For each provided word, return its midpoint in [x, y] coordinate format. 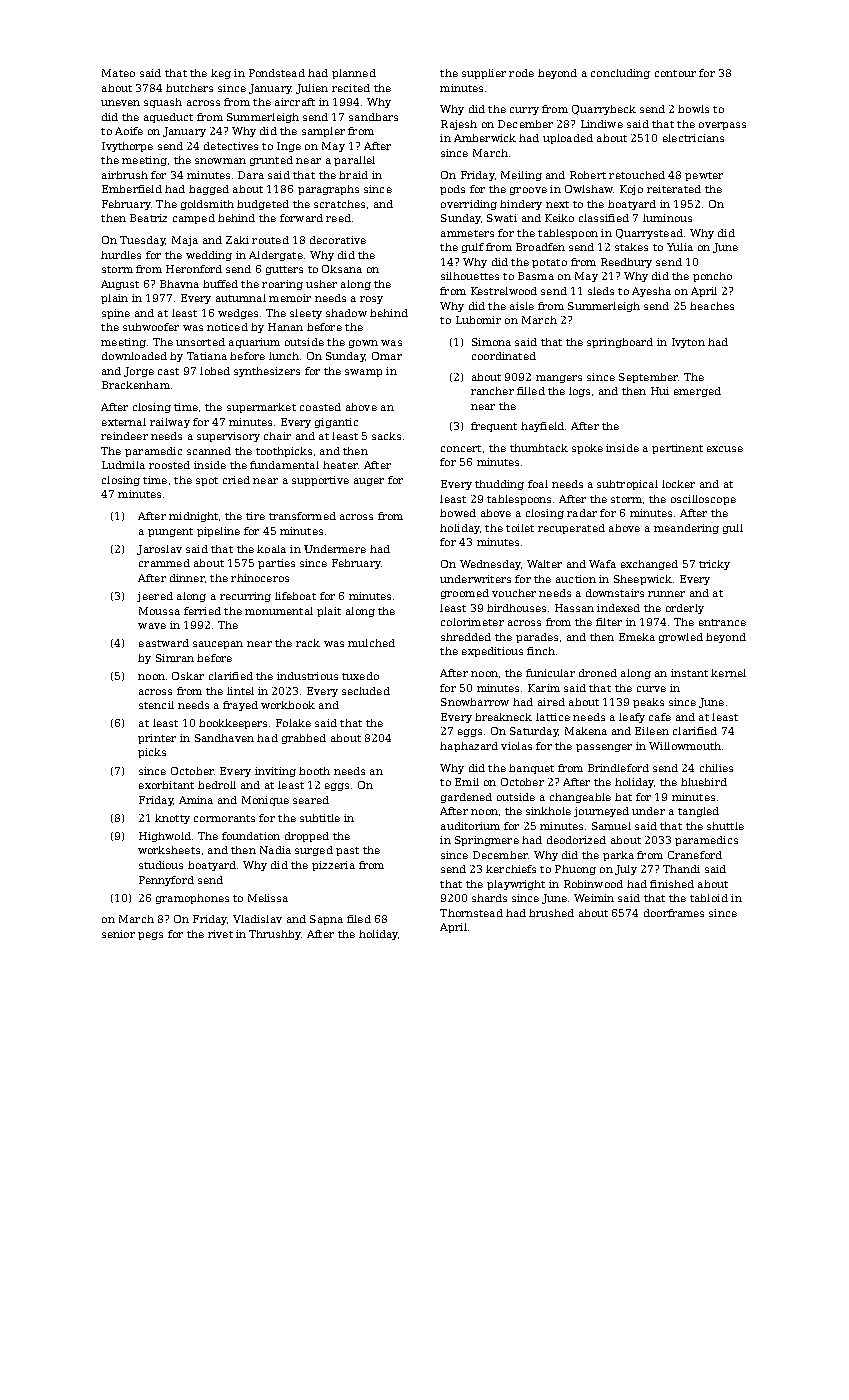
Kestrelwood [504, 291]
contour [675, 73]
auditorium [470, 826]
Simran [175, 658]
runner [666, 594]
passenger [604, 748]
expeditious [492, 652]
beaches [712, 306]
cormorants [224, 818]
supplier [484, 74]
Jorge [139, 372]
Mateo [118, 73]
